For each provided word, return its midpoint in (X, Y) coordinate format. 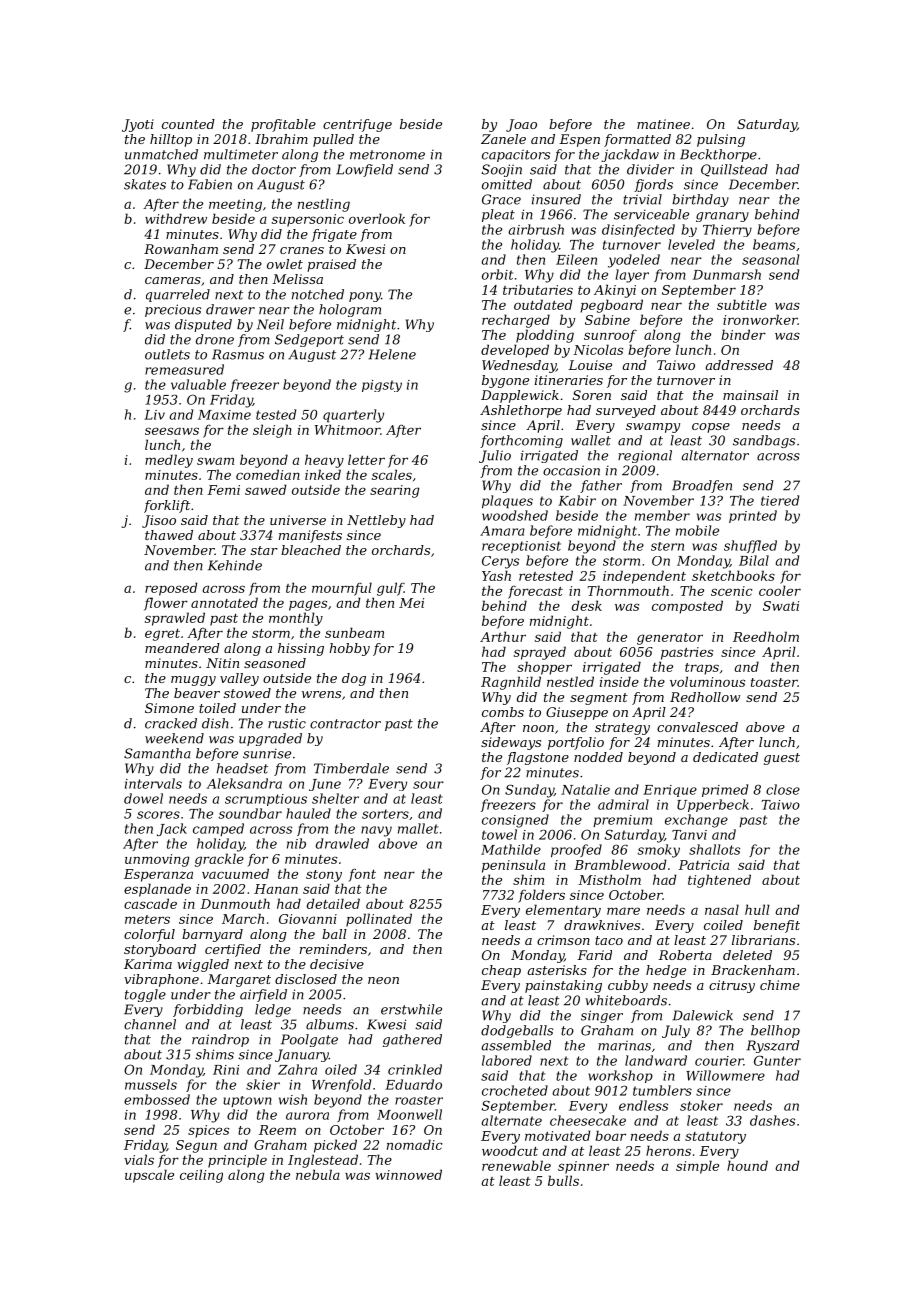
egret (162, 635)
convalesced (697, 727)
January (302, 1055)
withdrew (176, 218)
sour (428, 785)
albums (330, 1024)
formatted (637, 140)
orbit (497, 274)
